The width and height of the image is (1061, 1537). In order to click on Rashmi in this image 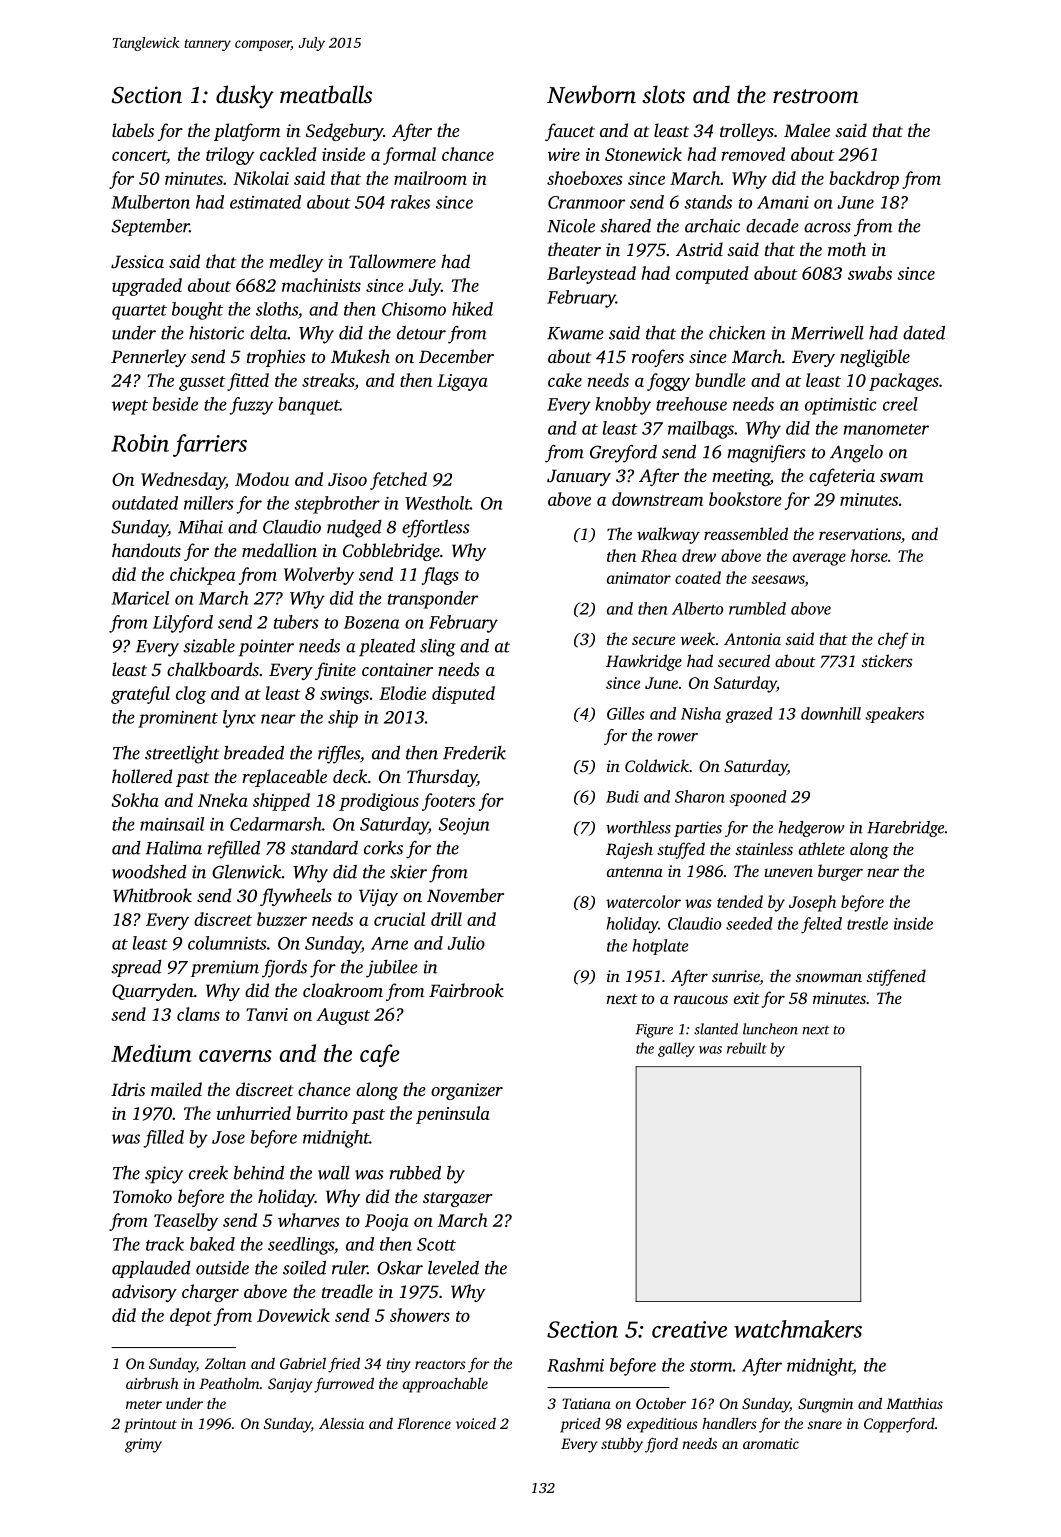, I will do `click(575, 1365)`.
